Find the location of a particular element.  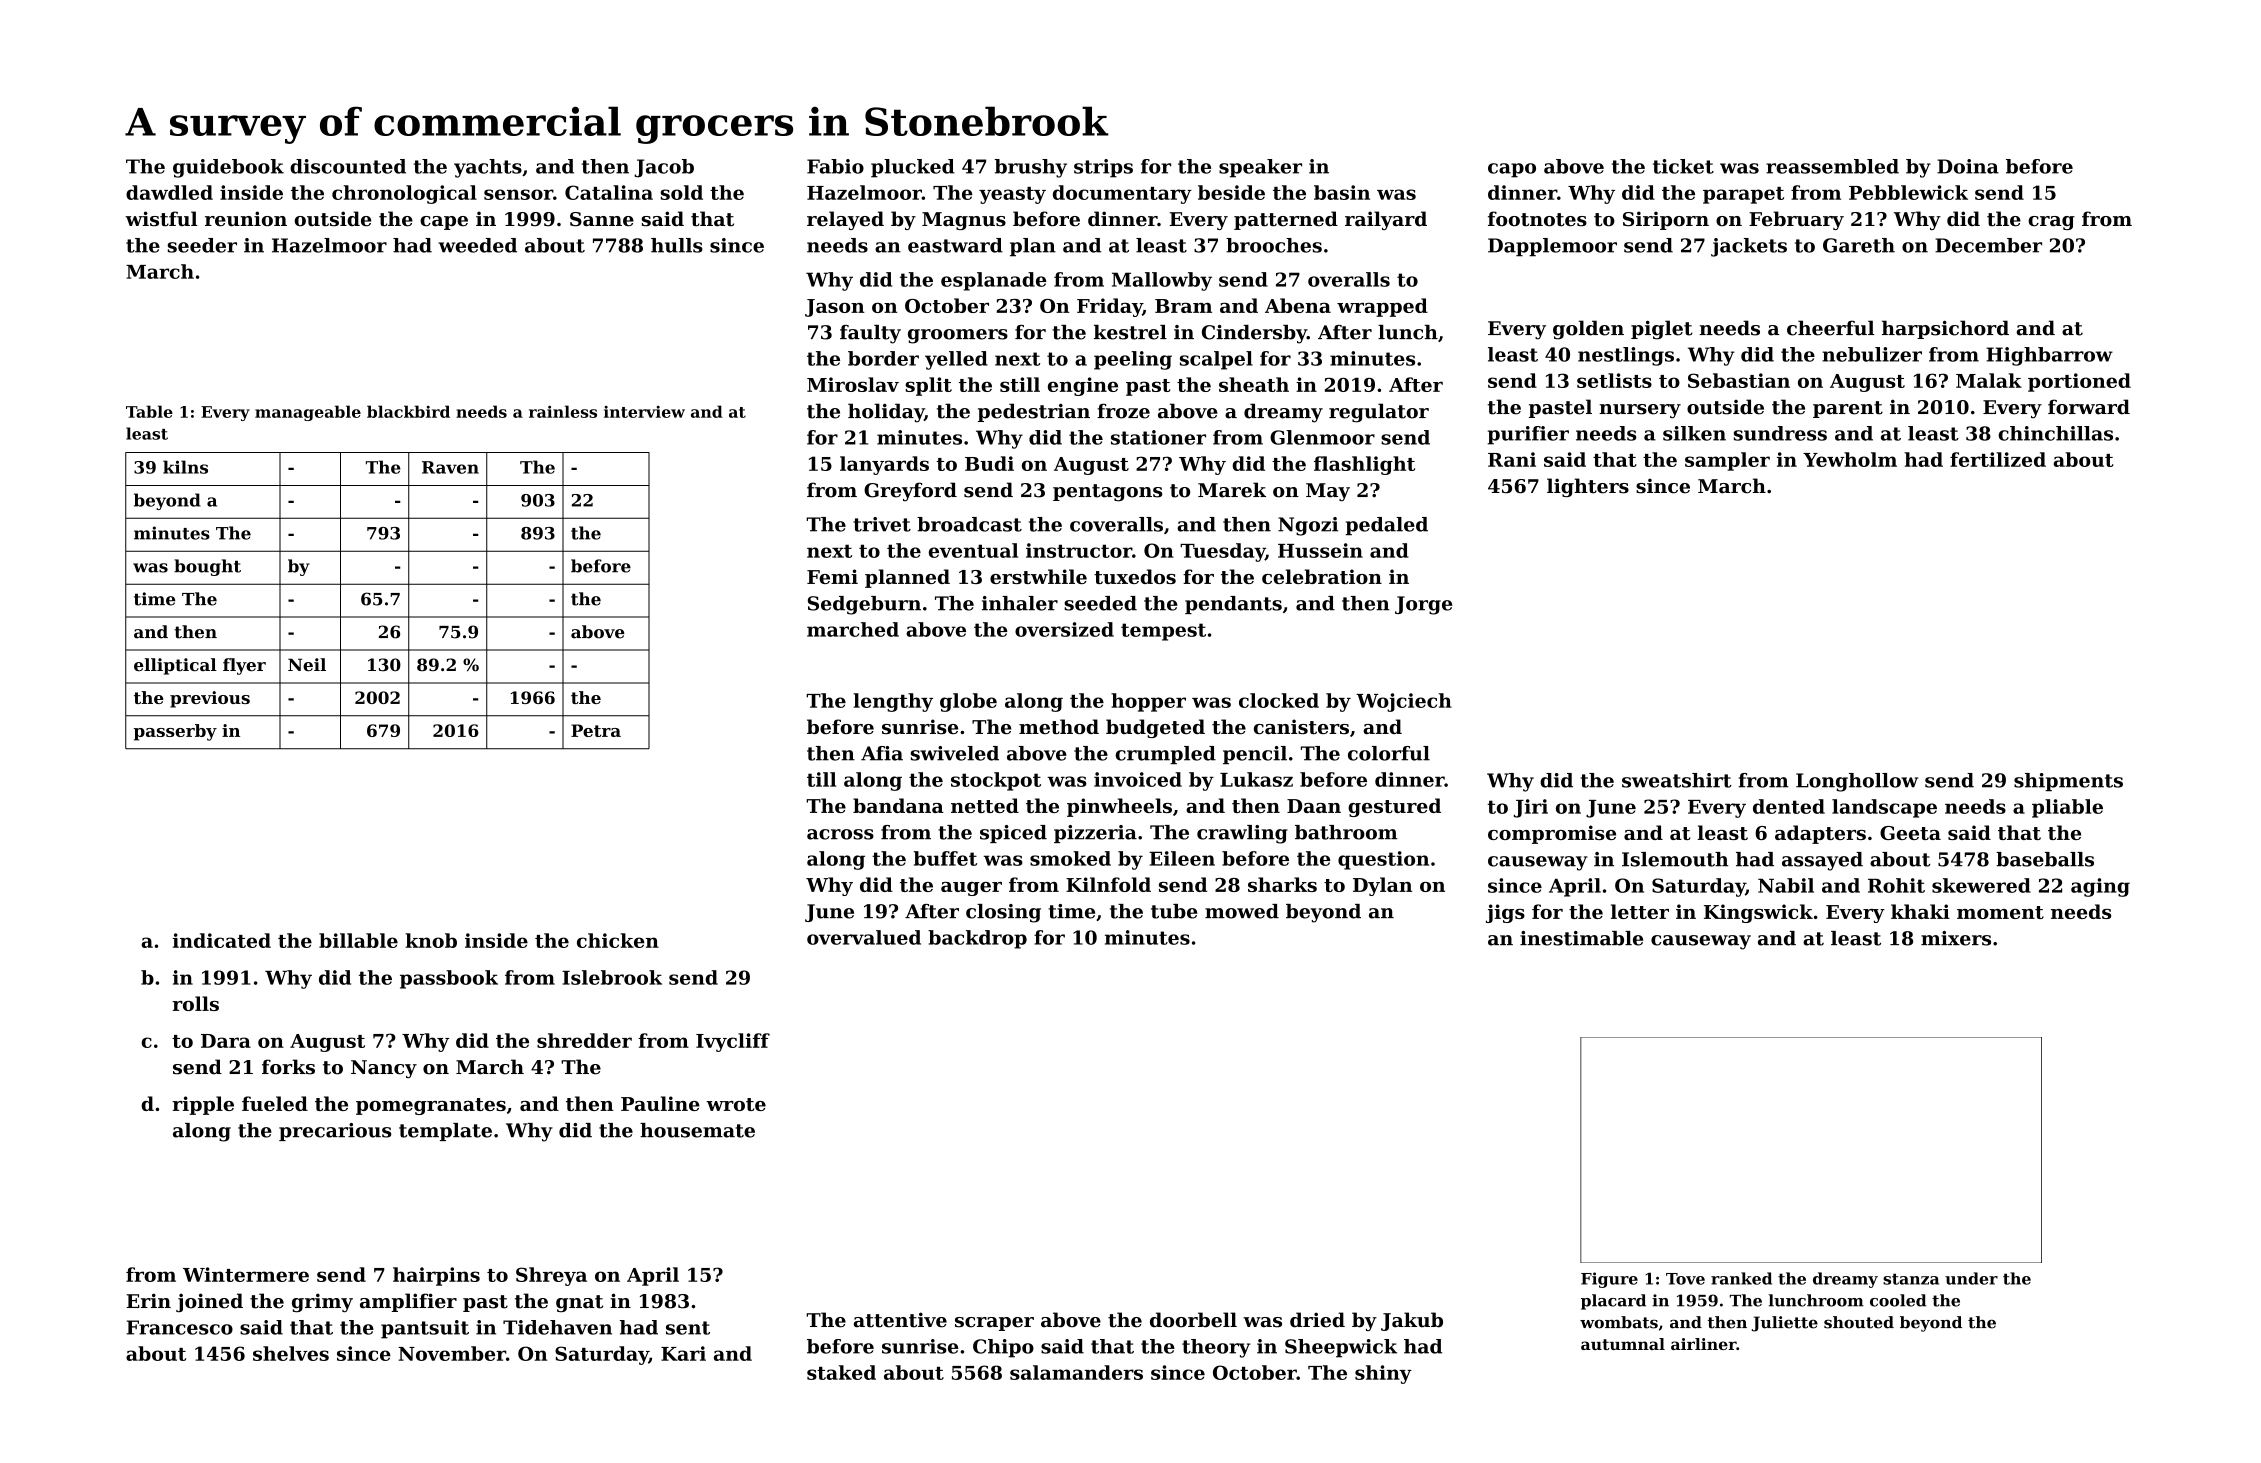

shelves is located at coordinates (291, 1353).
